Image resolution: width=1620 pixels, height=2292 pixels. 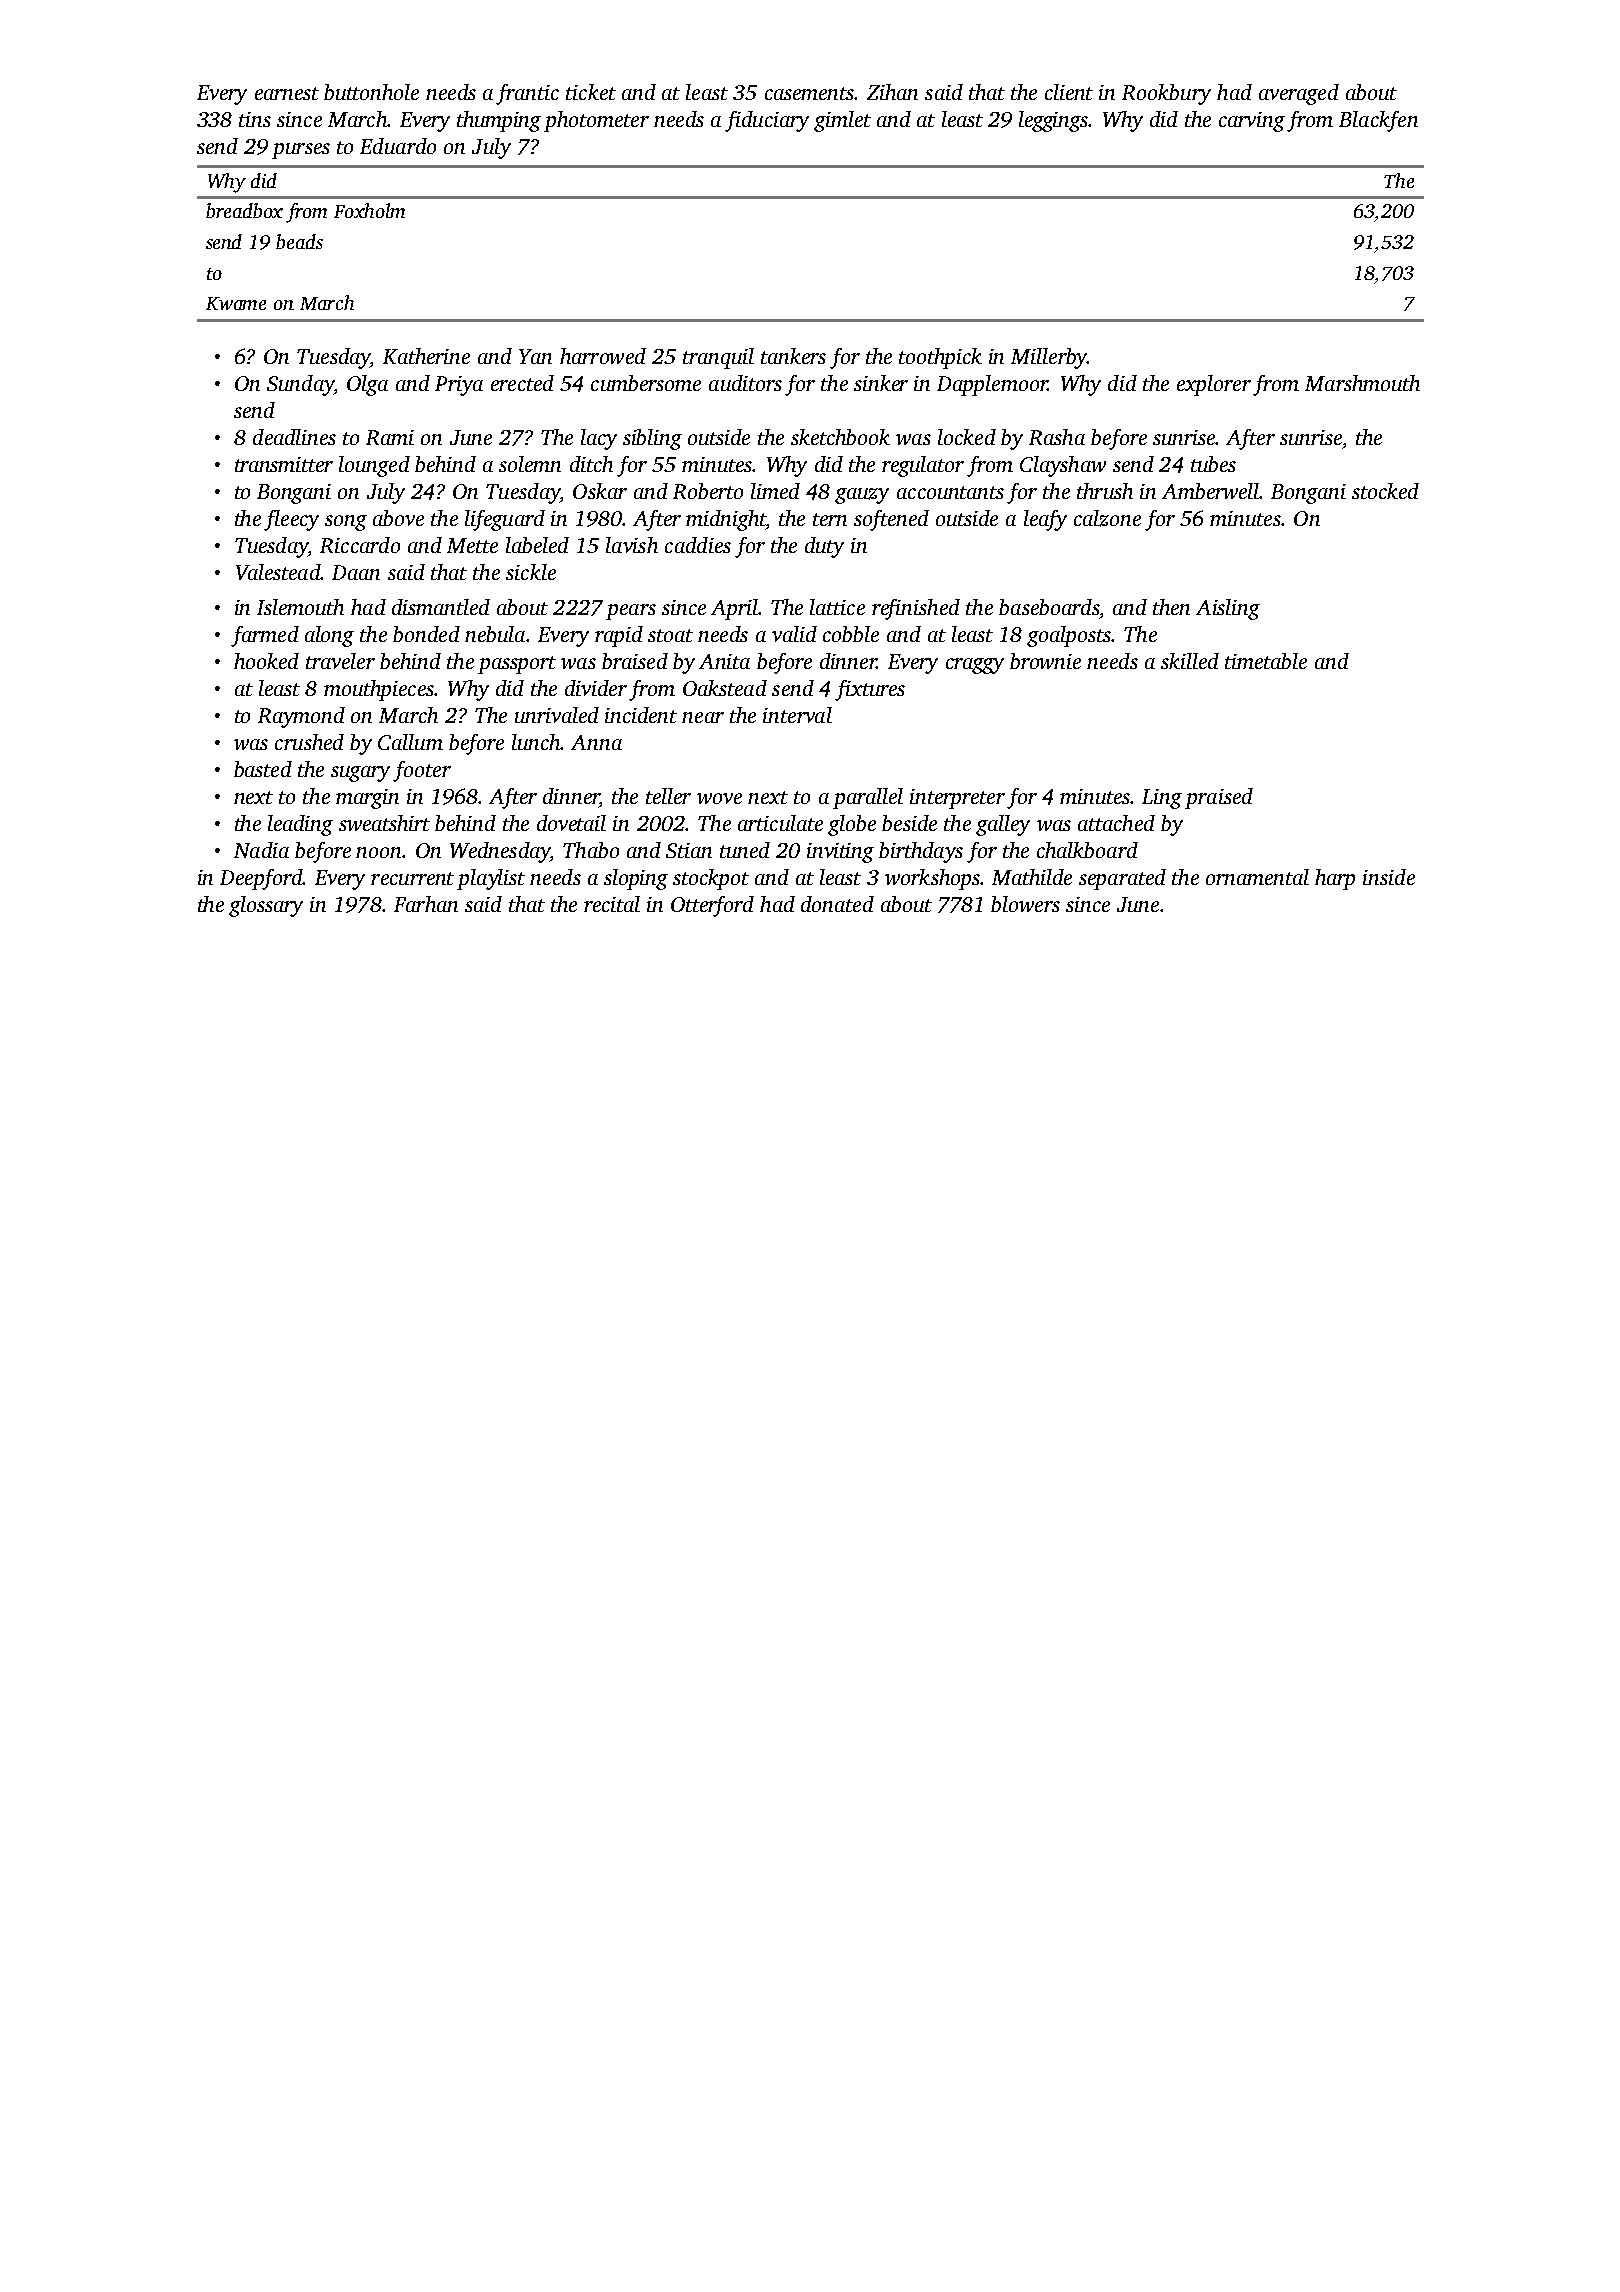 What do you see at coordinates (1166, 94) in the document?
I see `Rookbury` at bounding box center [1166, 94].
